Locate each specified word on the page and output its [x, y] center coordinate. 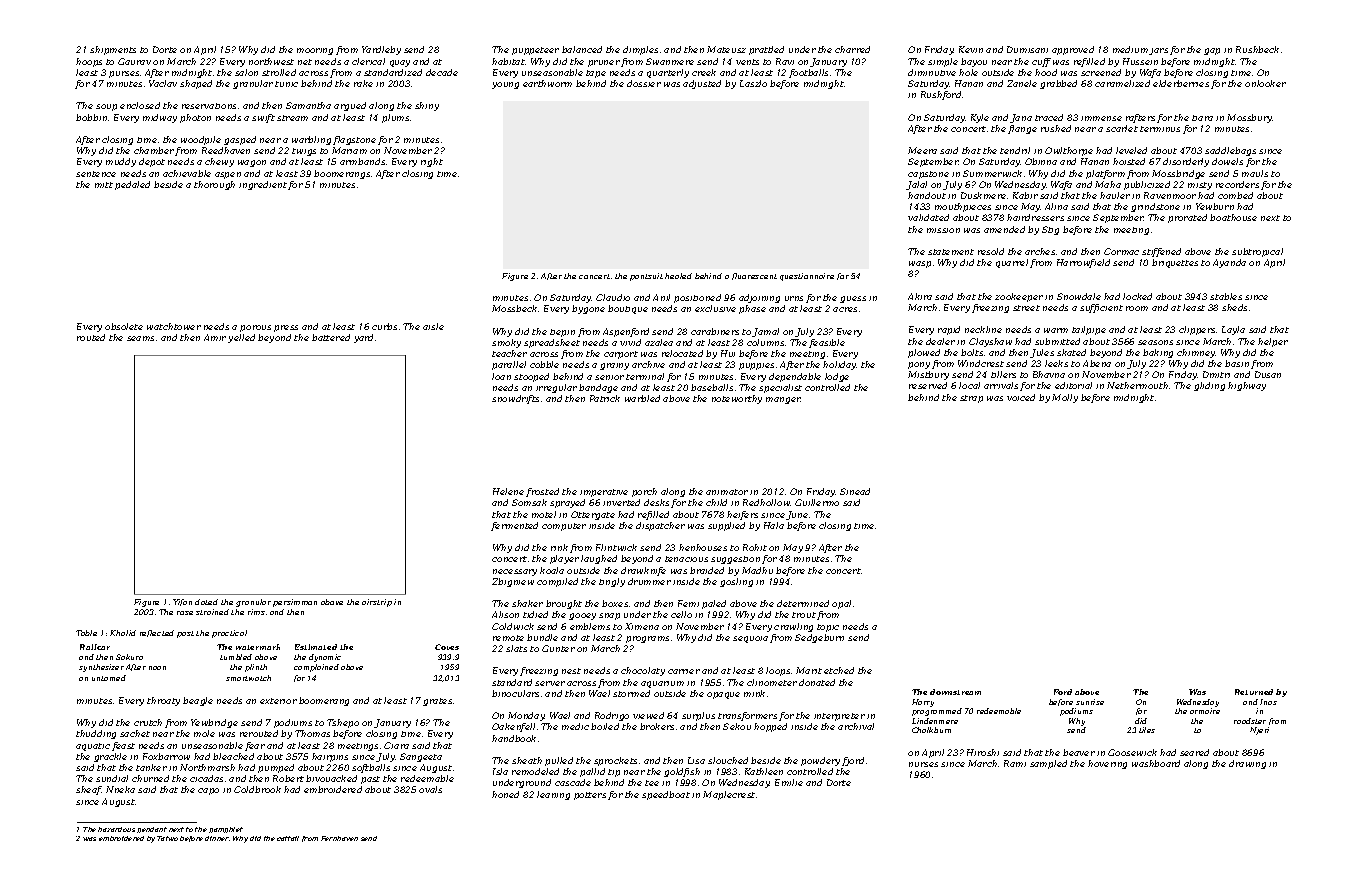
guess [853, 299]
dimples [640, 50]
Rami [1015, 763]
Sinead [855, 491]
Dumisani [1027, 49]
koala [552, 570]
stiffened [1161, 252]
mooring [315, 51]
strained [212, 612]
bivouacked [331, 778]
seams [140, 338]
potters [590, 796]
